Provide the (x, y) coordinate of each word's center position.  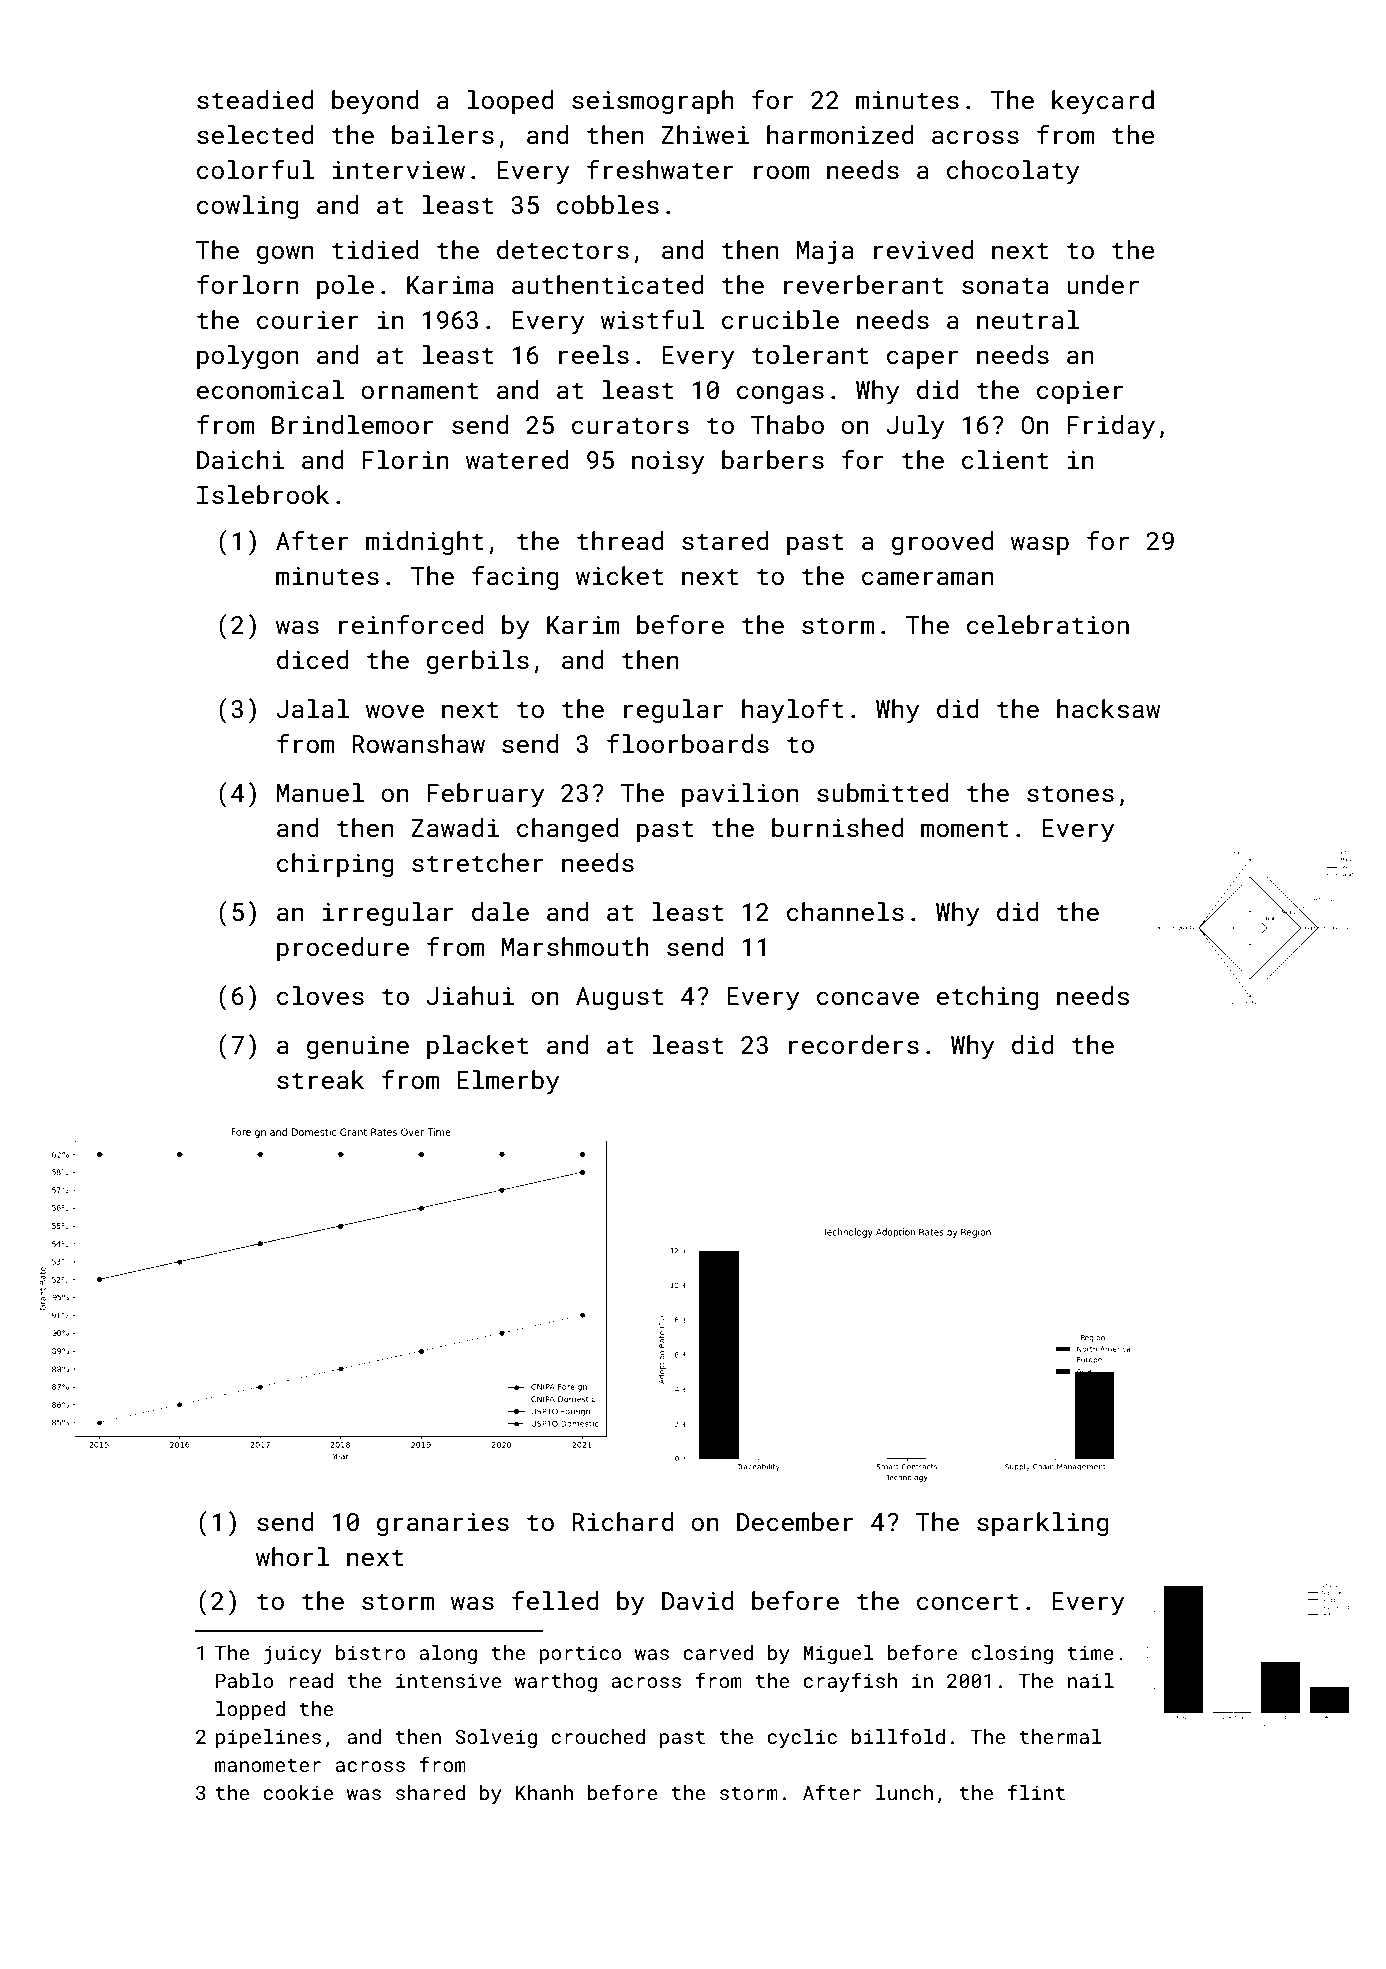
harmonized (840, 135)
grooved (943, 543)
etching (988, 998)
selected (255, 135)
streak (320, 1080)
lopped (250, 1710)
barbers (773, 460)
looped (510, 102)
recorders (854, 1045)
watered (517, 460)
